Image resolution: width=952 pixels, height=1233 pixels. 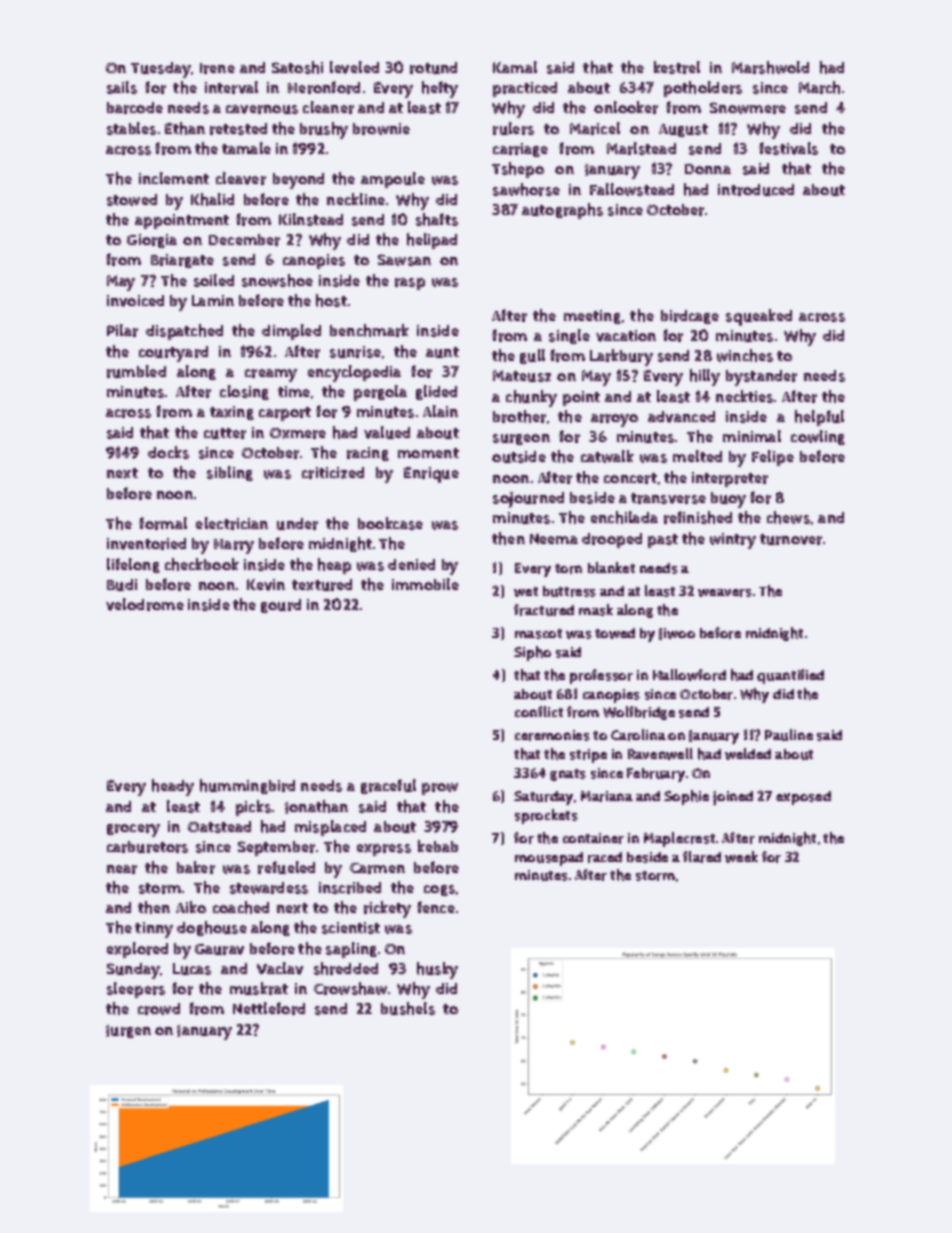 What do you see at coordinates (122, 87) in the screenshot?
I see `sails` at bounding box center [122, 87].
